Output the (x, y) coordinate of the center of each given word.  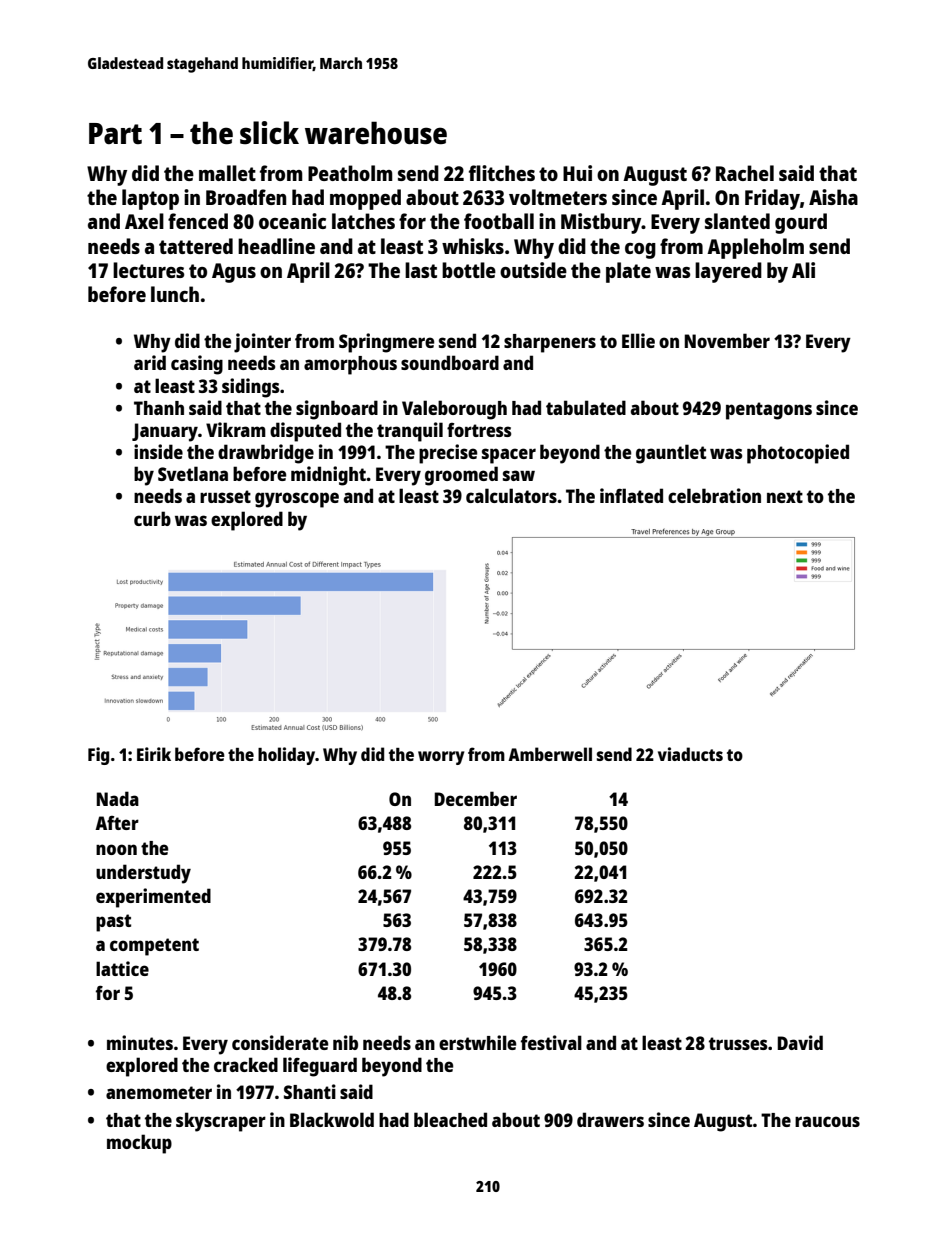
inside (158, 451)
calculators (511, 495)
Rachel (745, 173)
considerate (280, 1042)
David (800, 1042)
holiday (286, 756)
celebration (714, 495)
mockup (139, 1144)
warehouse (376, 133)
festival (551, 1042)
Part (115, 133)
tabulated (586, 407)
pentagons (769, 411)
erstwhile (477, 1042)
